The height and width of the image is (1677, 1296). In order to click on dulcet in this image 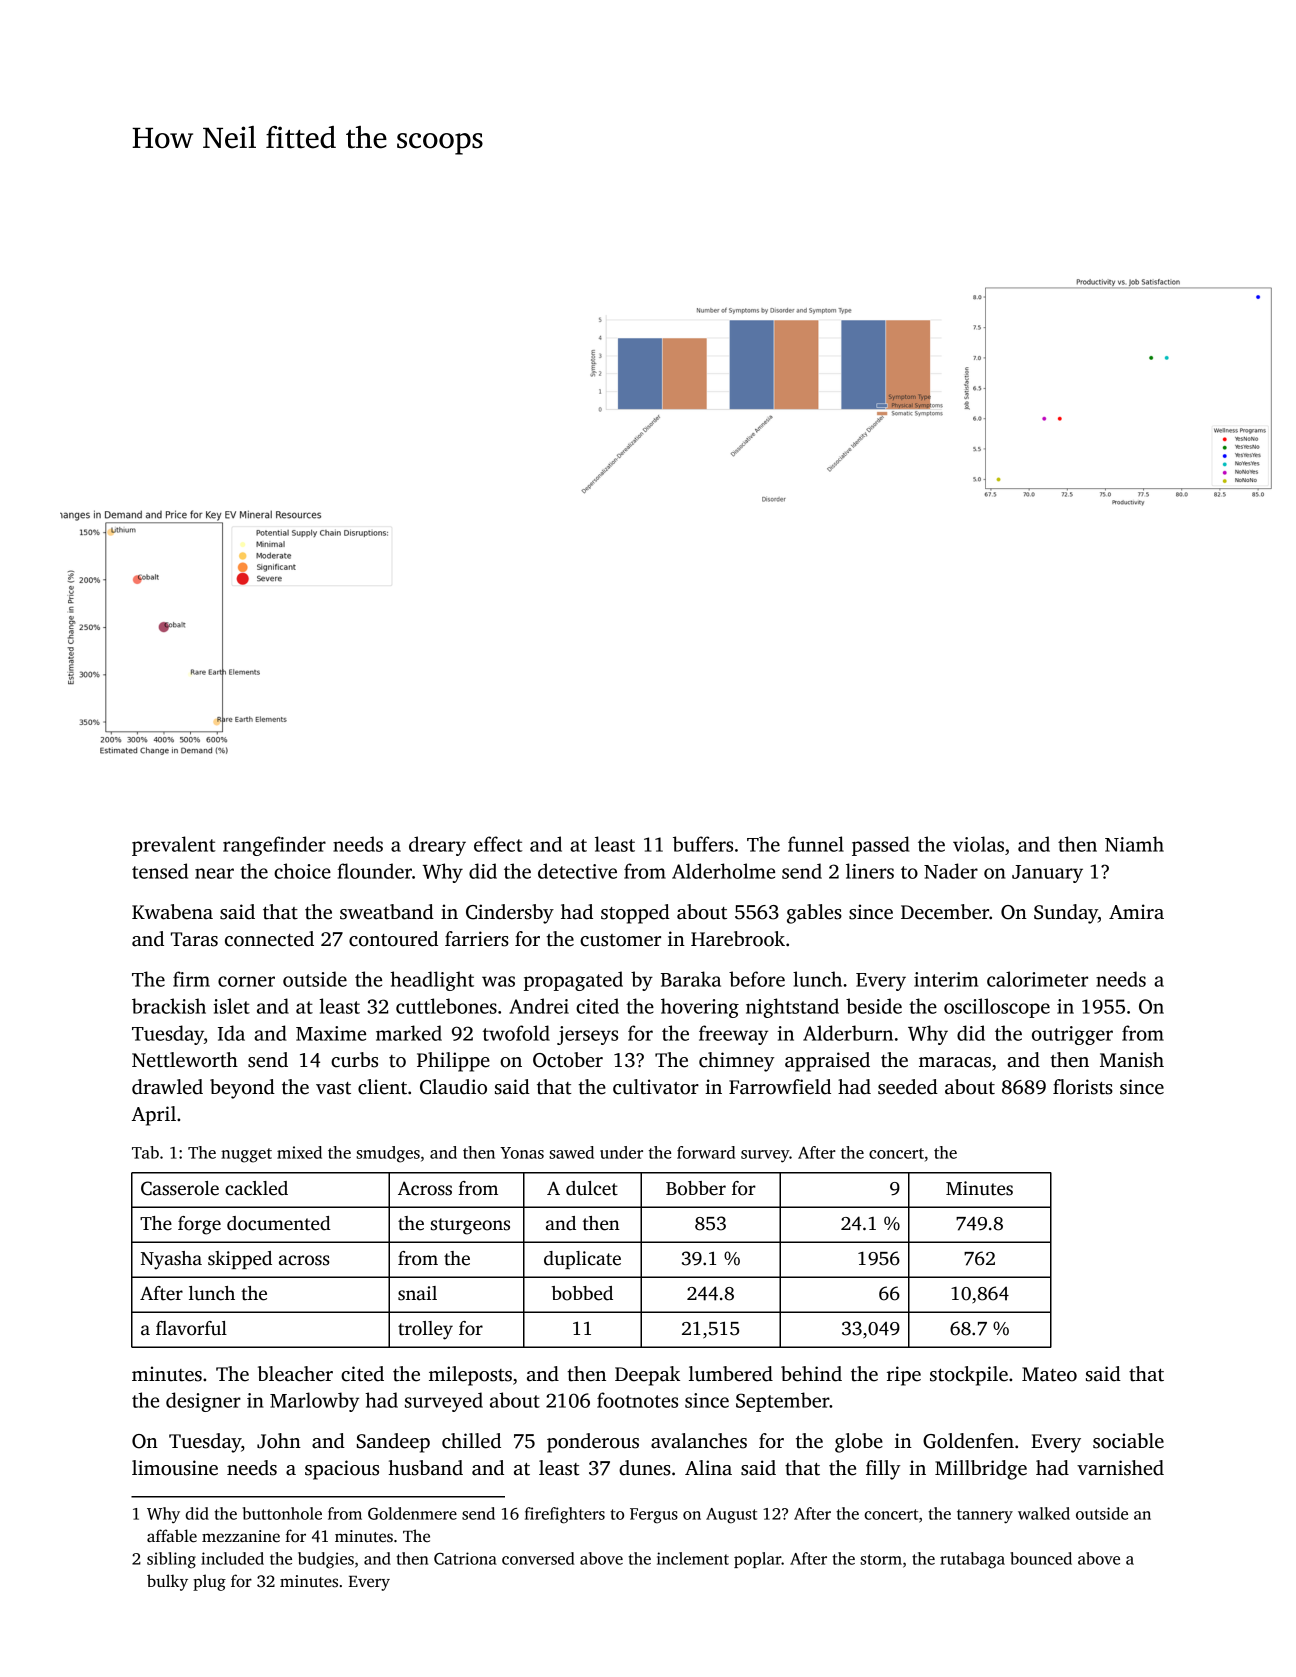, I will do `click(592, 1188)`.
